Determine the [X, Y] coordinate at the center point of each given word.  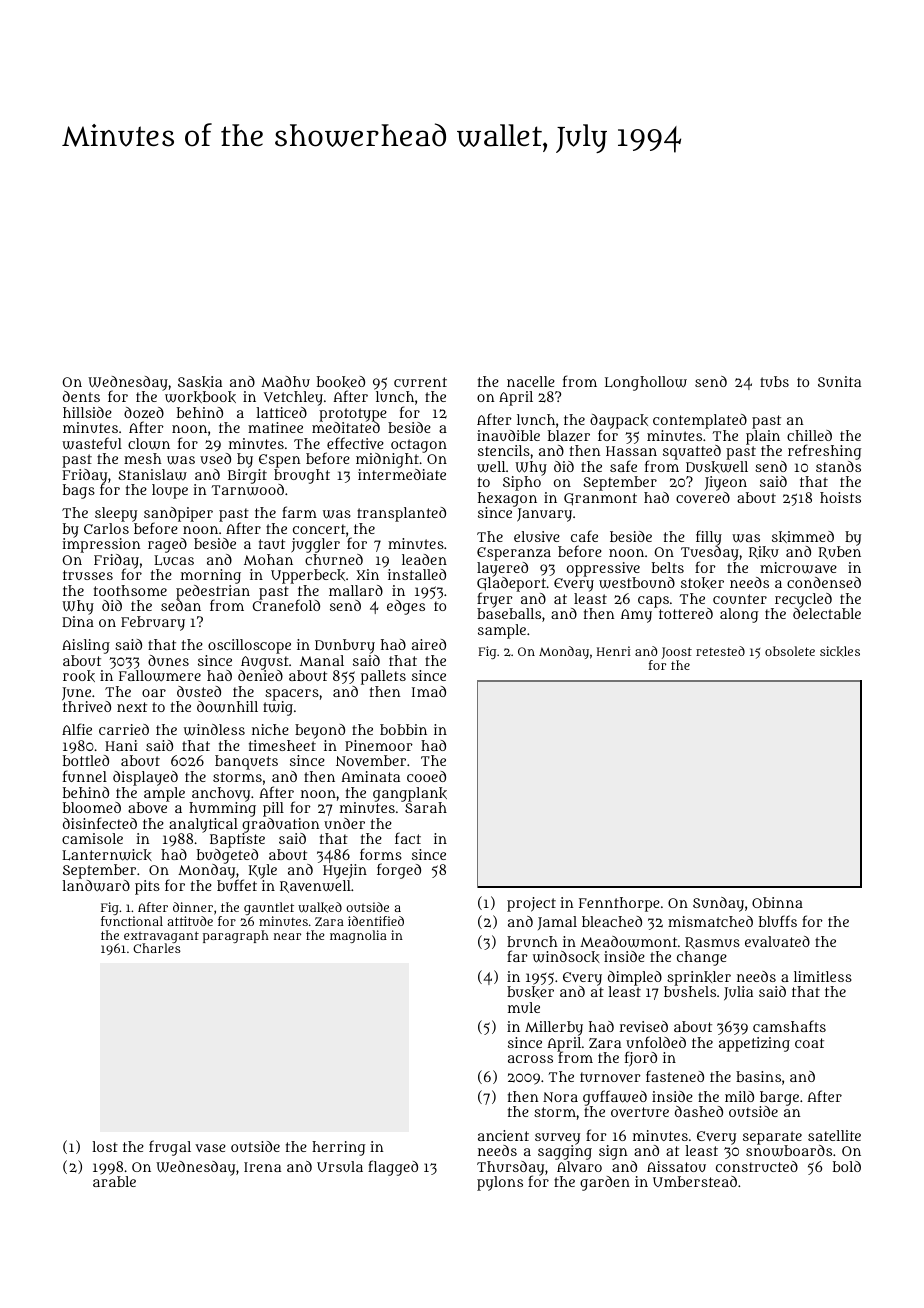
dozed [144, 412]
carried [124, 729]
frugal [170, 1148]
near [287, 936]
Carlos [106, 528]
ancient [503, 1135]
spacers [292, 695]
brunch [532, 941]
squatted [692, 452]
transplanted [401, 514]
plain [763, 437]
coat [809, 1043]
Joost [677, 653]
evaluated [777, 941]
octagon [419, 446]
